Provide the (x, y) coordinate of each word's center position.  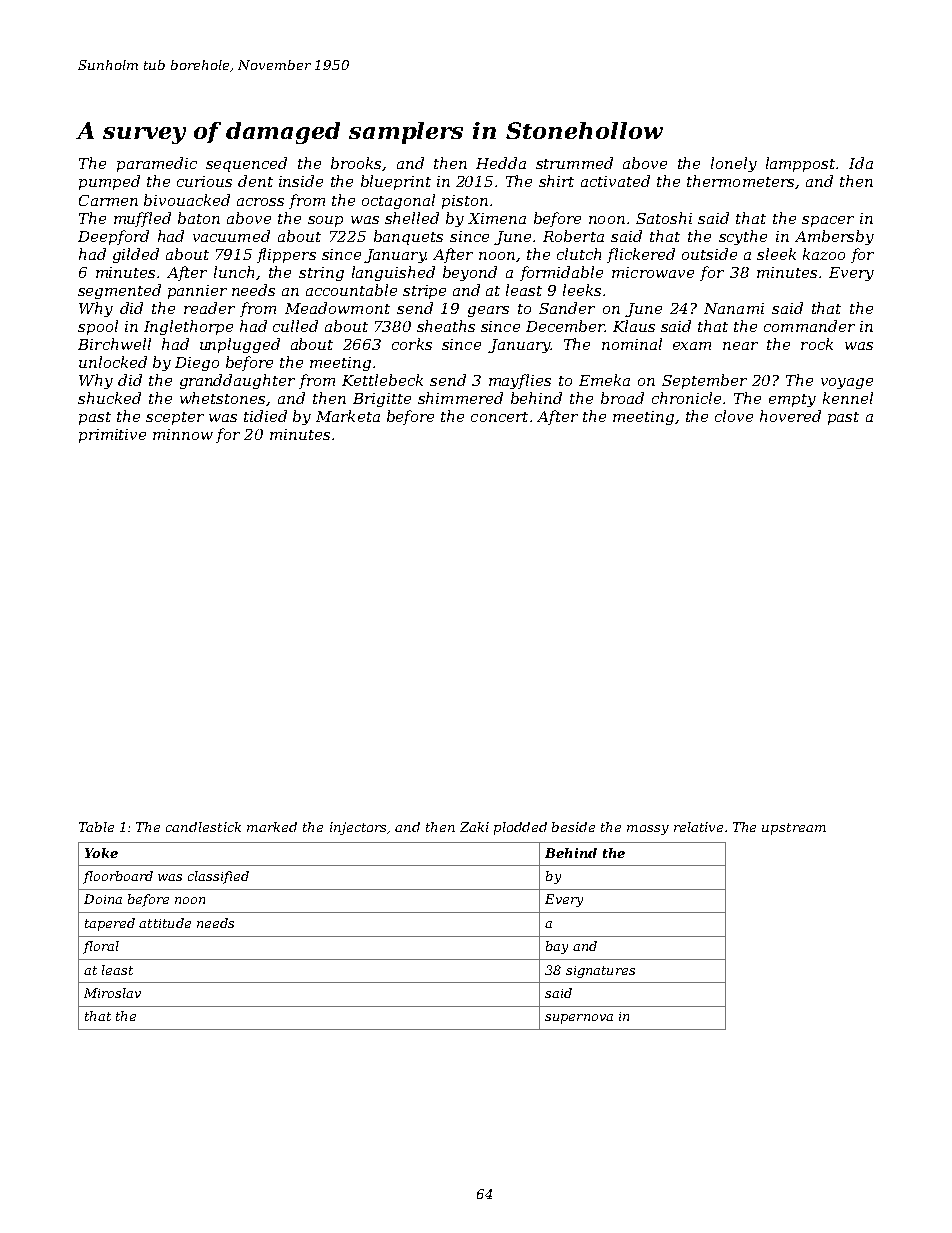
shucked (109, 398)
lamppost (800, 164)
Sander (567, 308)
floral (101, 947)
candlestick (203, 827)
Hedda (501, 163)
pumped (109, 182)
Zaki (474, 827)
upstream (794, 829)
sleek (776, 254)
